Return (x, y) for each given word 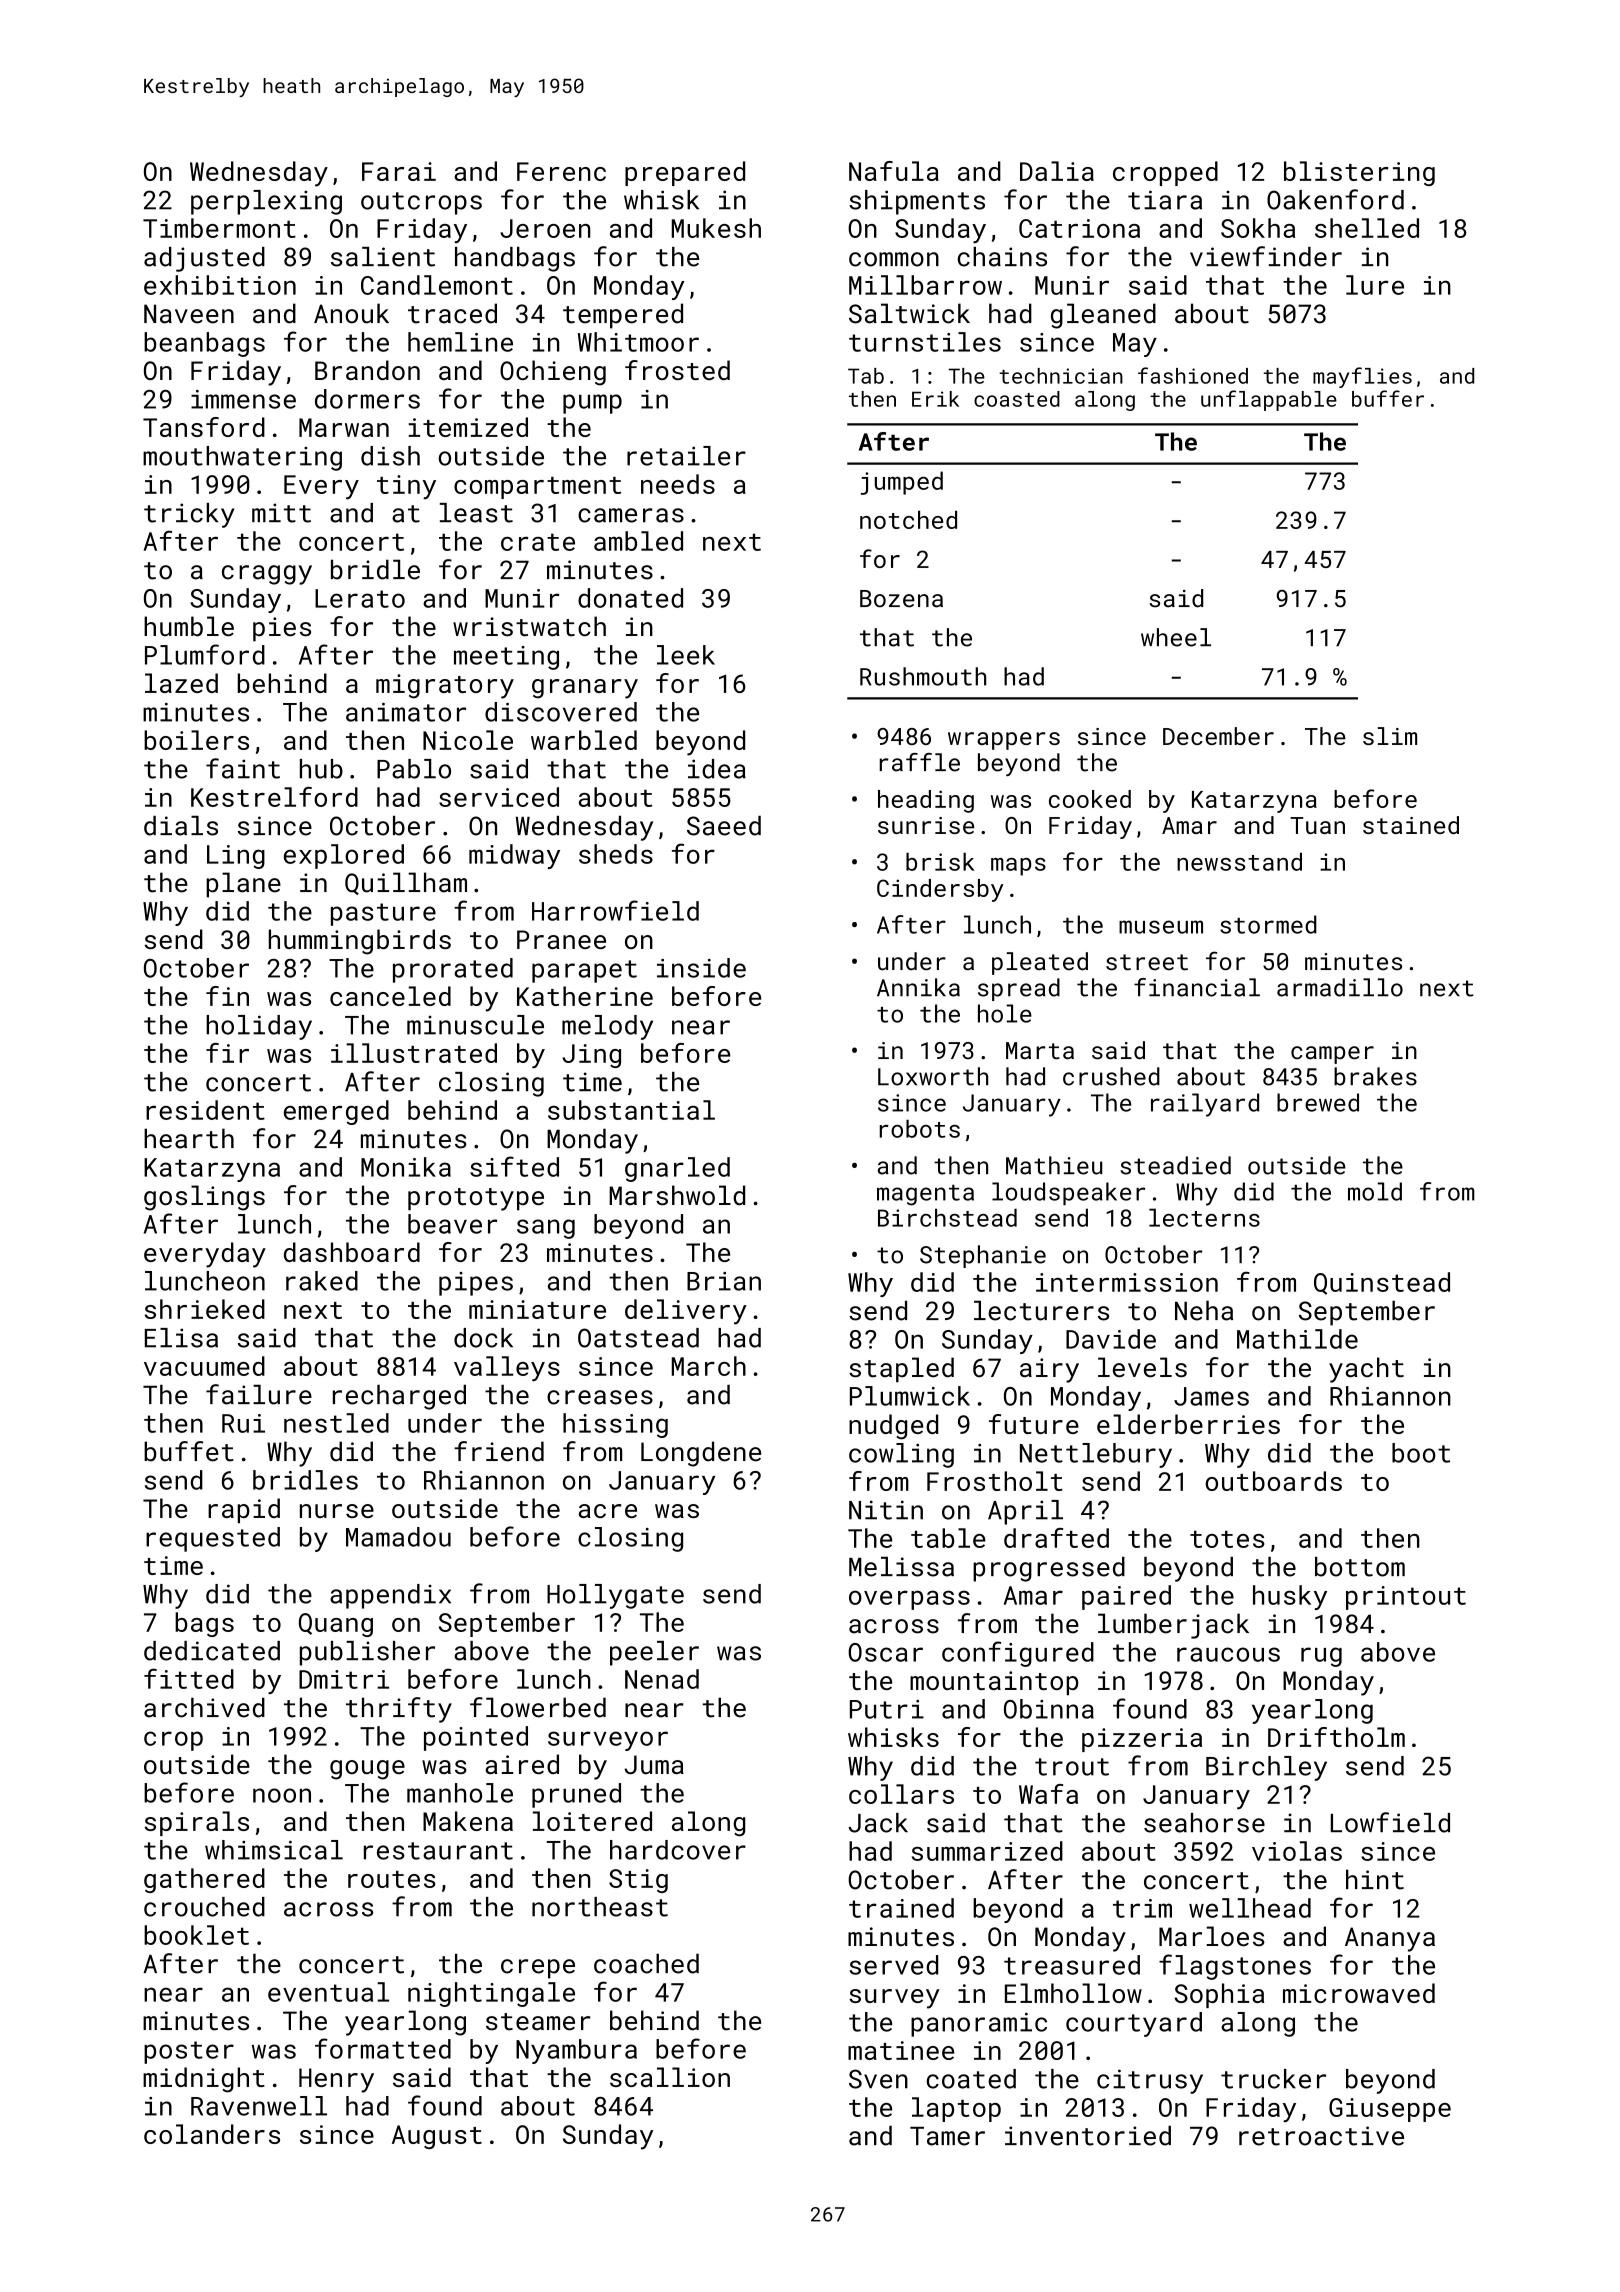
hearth (189, 1138)
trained (901, 1908)
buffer (1388, 398)
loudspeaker (1068, 1193)
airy (1049, 1370)
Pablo (414, 769)
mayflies (1362, 377)
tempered (623, 316)
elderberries (1188, 1424)
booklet (196, 1935)
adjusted (204, 259)
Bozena (901, 599)
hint (1375, 1879)
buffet (189, 1451)
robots (920, 1128)
